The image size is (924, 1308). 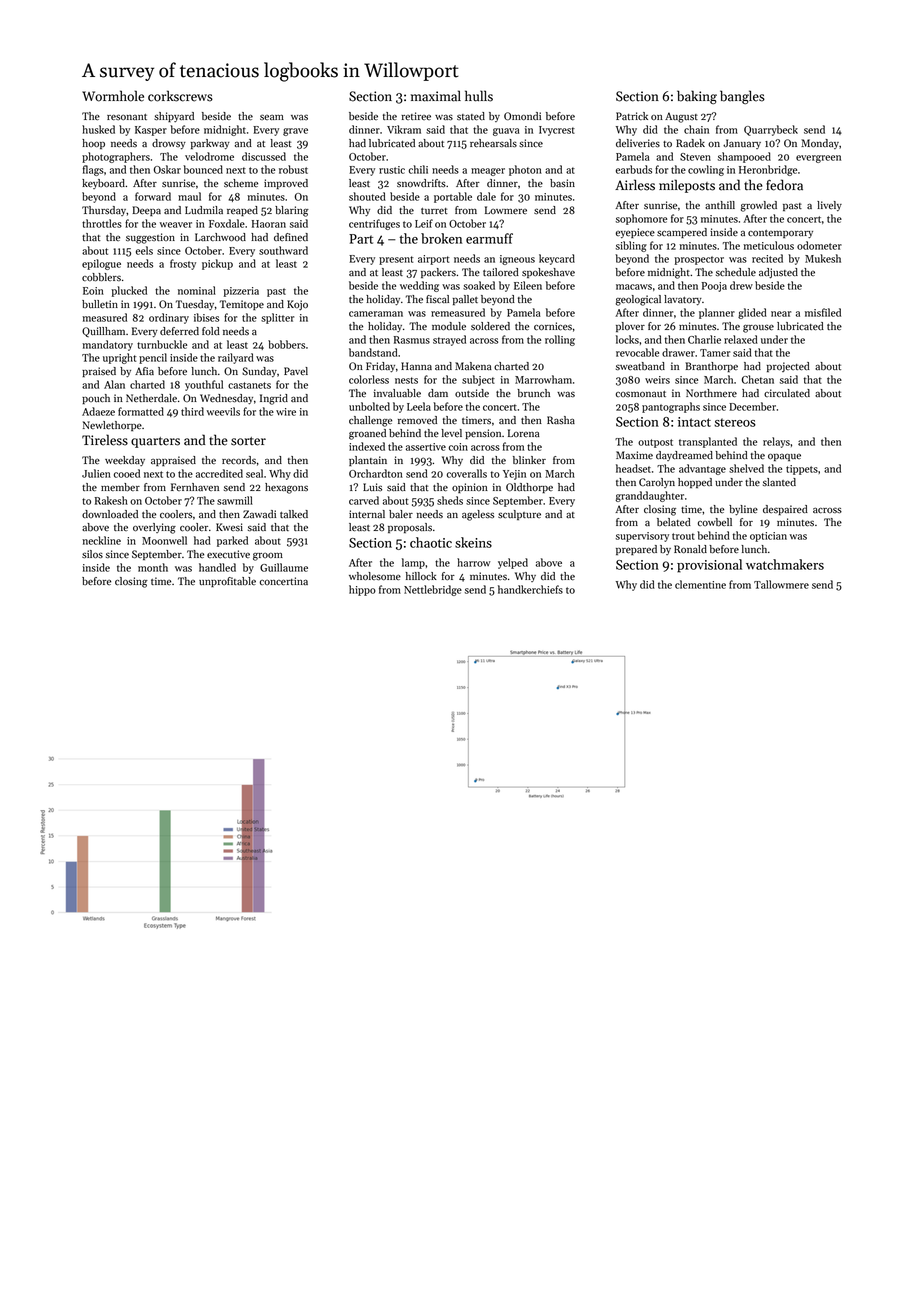 What do you see at coordinates (530, 589) in the page?
I see `handkerchiefs` at bounding box center [530, 589].
